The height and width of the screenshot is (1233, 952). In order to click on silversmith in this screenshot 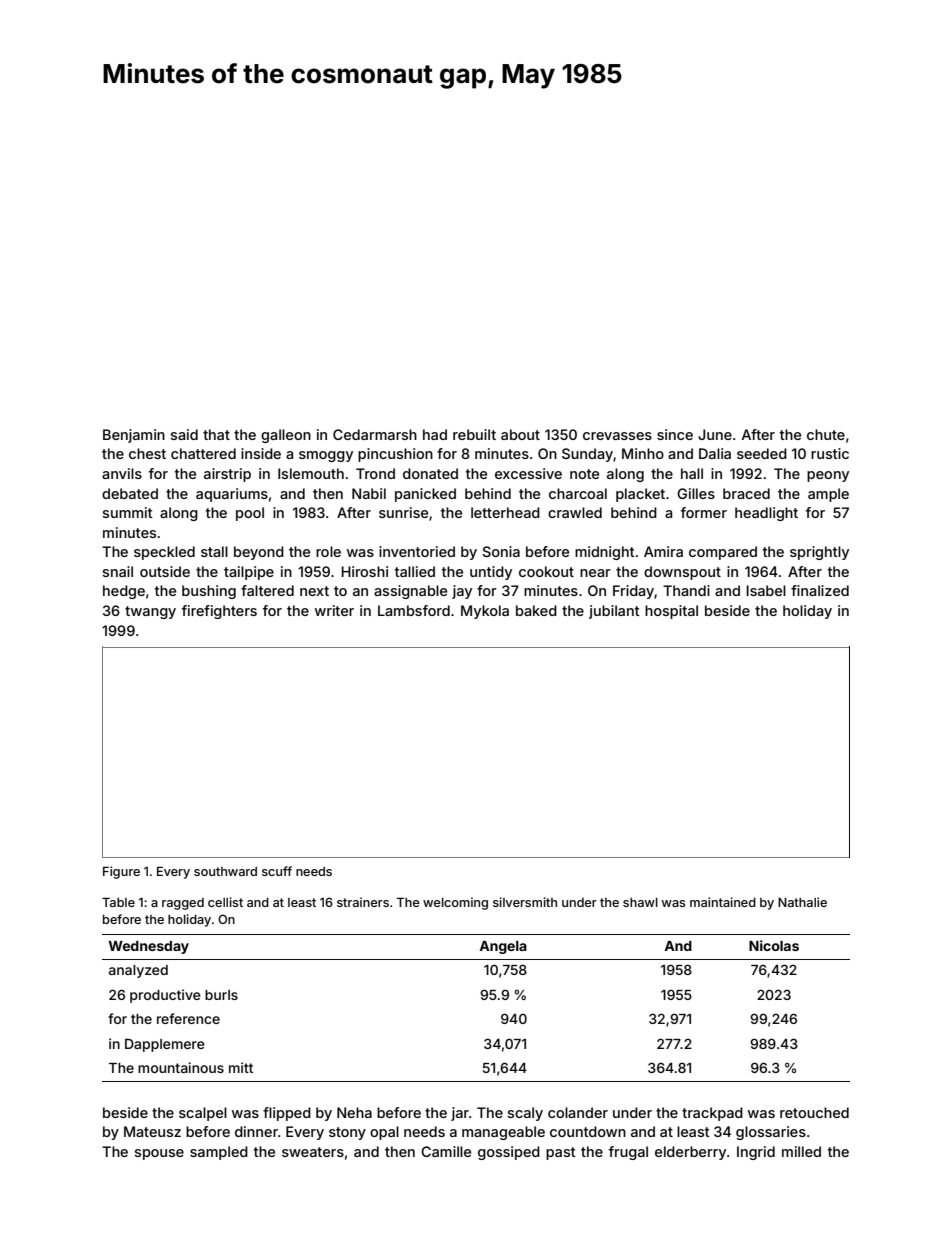, I will do `click(525, 902)`.
